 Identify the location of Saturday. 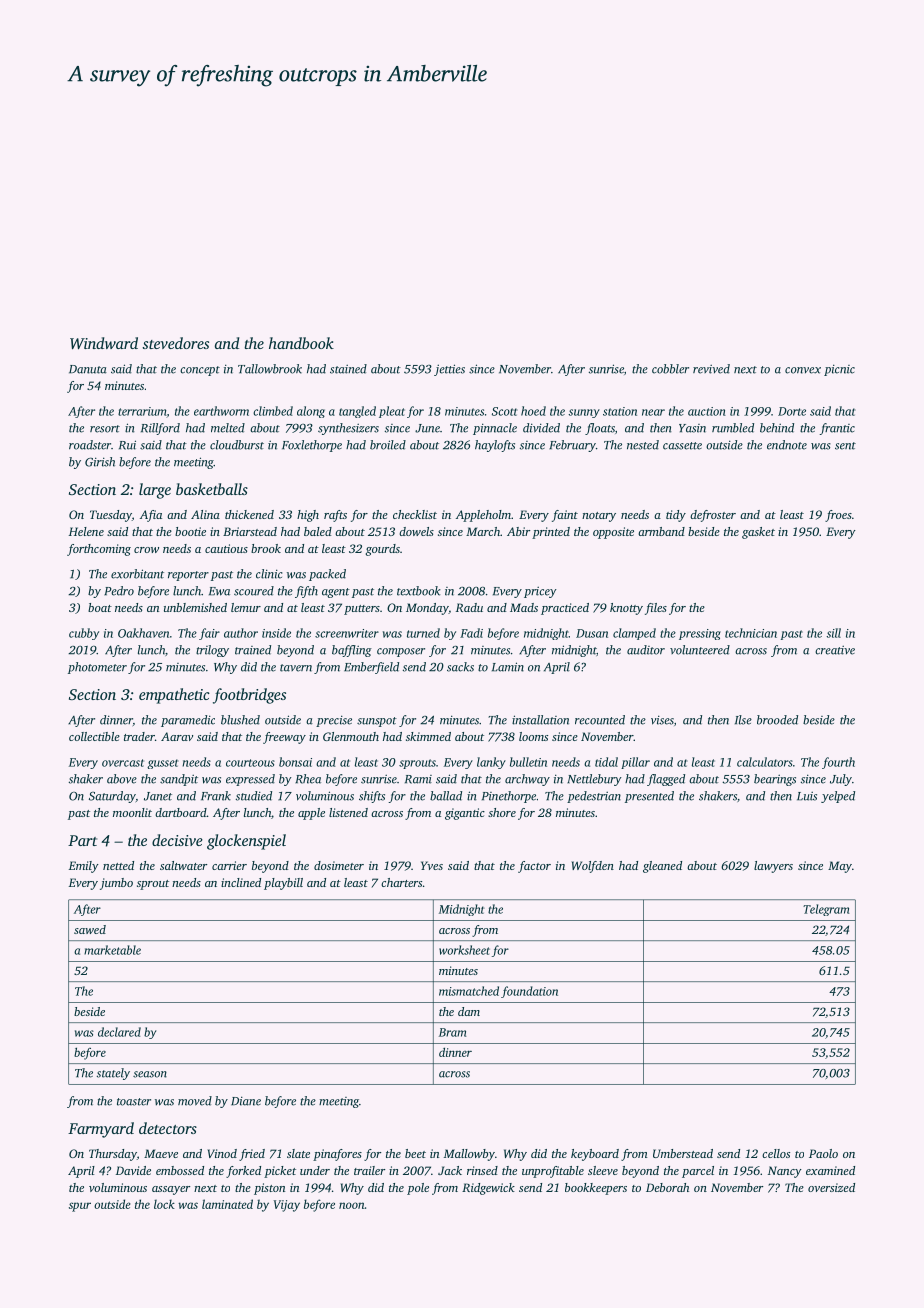
(112, 797).
